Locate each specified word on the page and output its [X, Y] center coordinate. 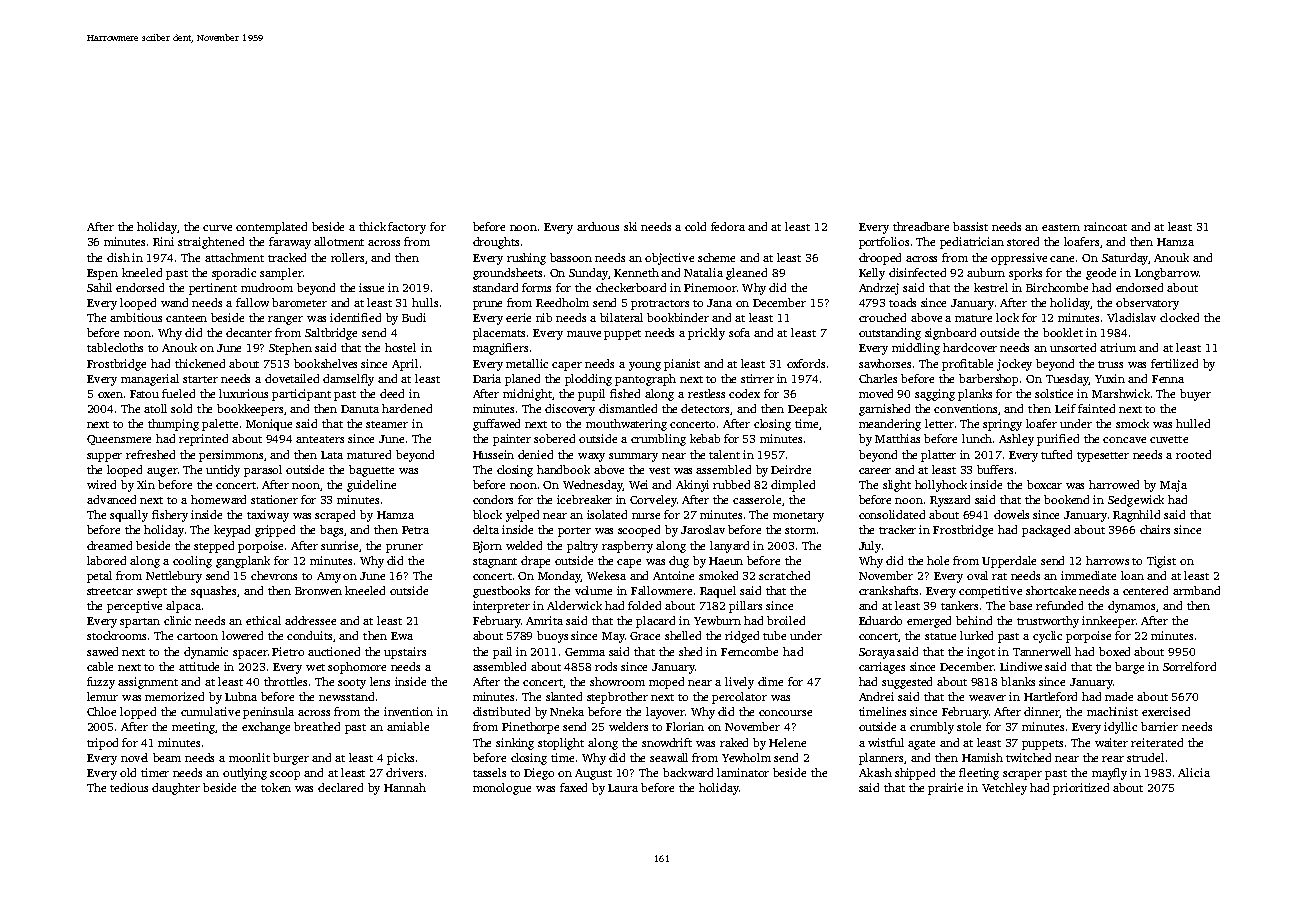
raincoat [1105, 226]
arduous [598, 226]
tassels [489, 772]
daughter [176, 789]
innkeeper [1108, 622]
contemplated [271, 228]
